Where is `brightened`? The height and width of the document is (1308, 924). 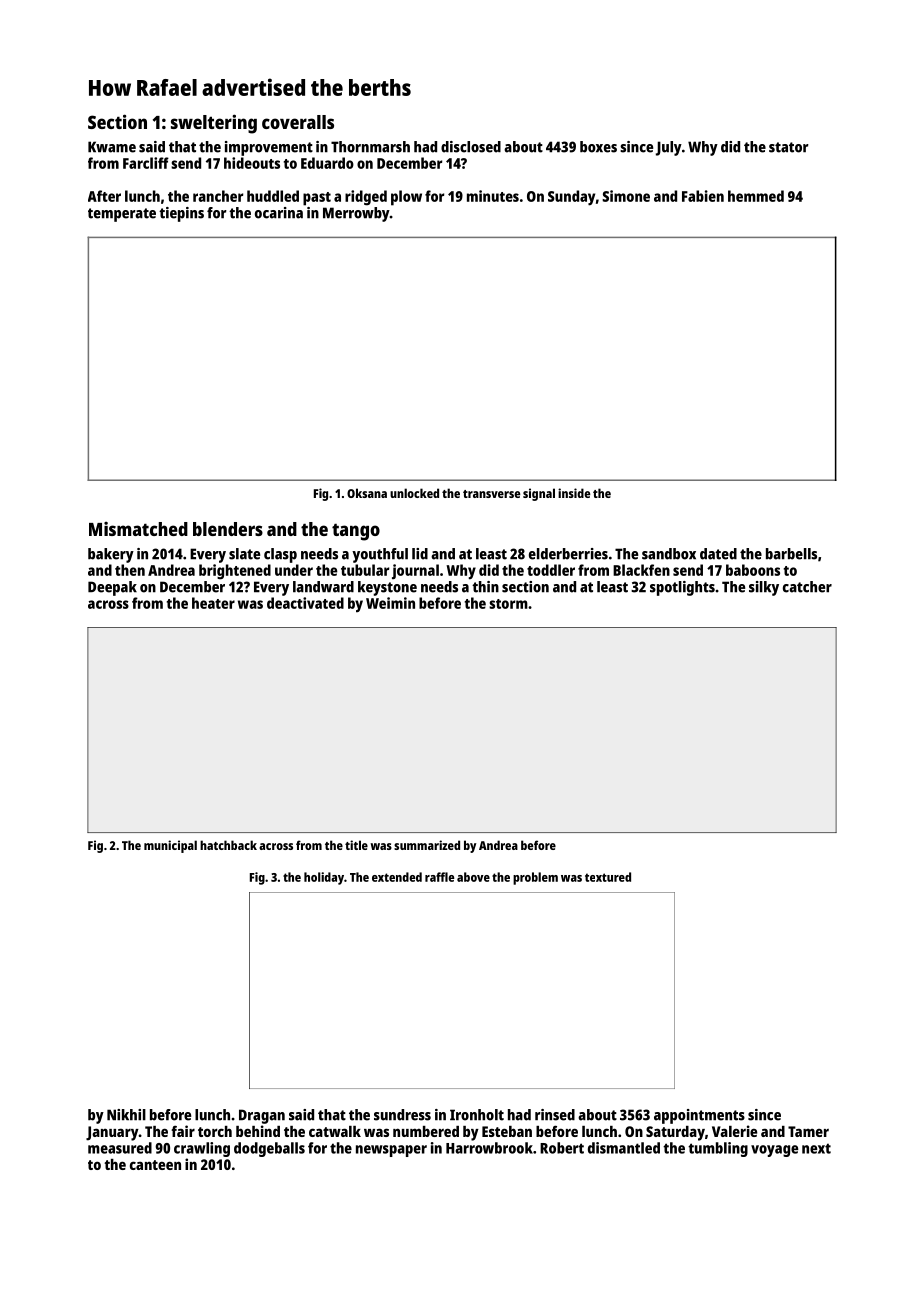
brightened is located at coordinates (235, 572).
